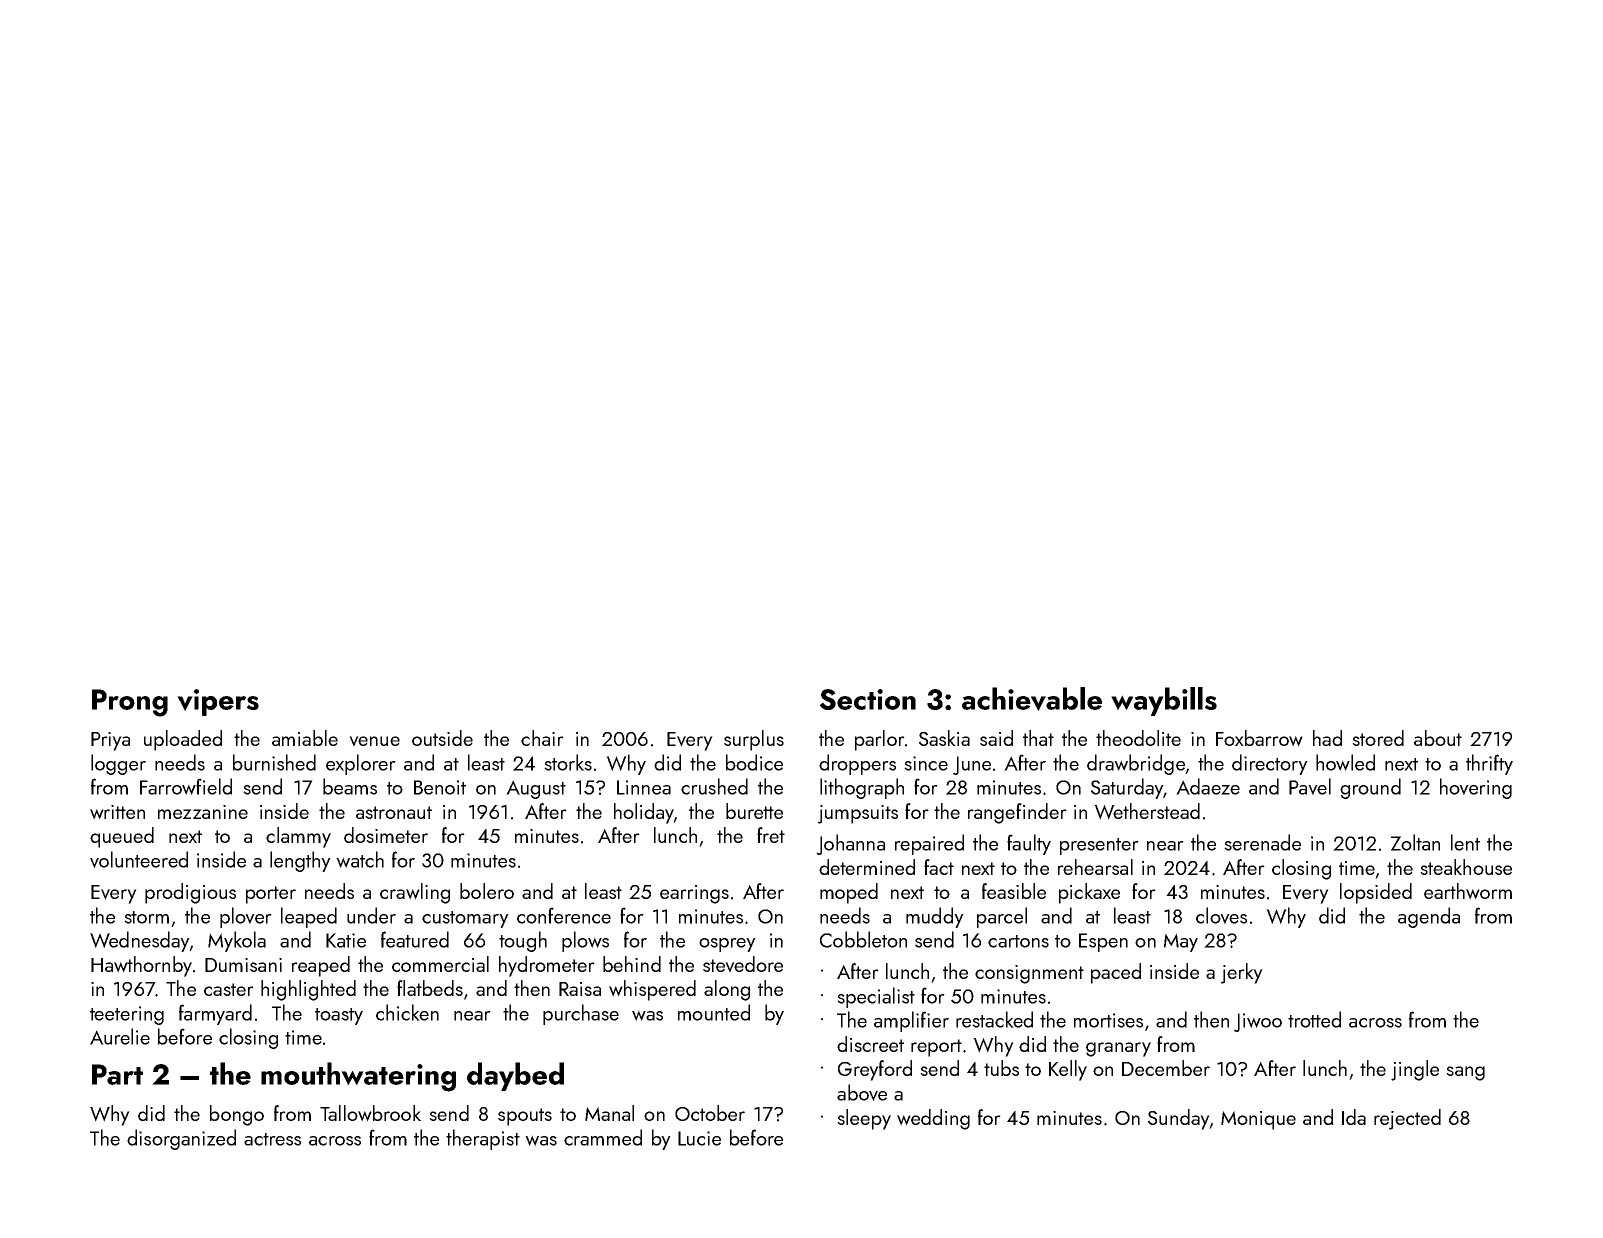  I want to click on vipers, so click(218, 702).
